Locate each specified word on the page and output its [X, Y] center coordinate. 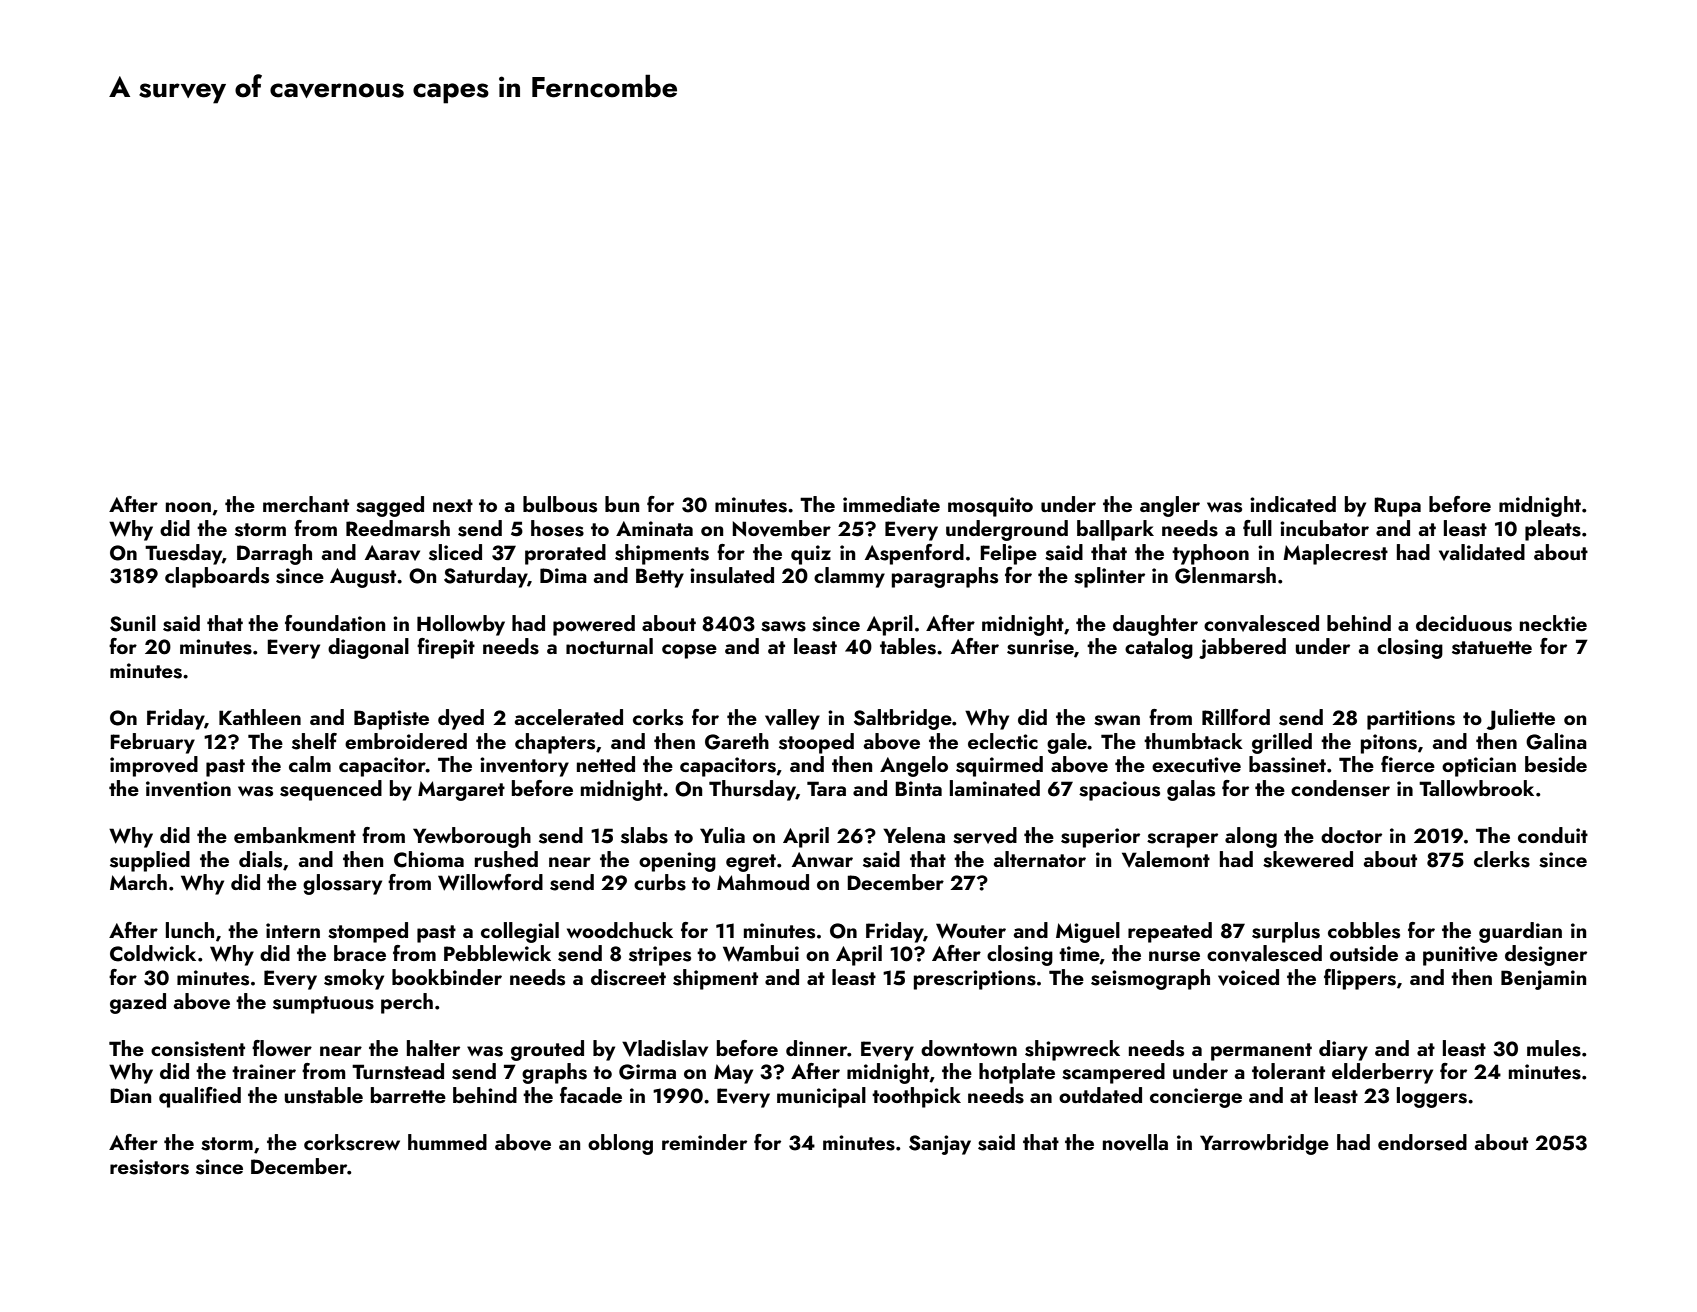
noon [188, 507]
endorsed [1422, 1142]
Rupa [1397, 507]
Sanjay [940, 1145]
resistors [149, 1167]
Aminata [654, 528]
